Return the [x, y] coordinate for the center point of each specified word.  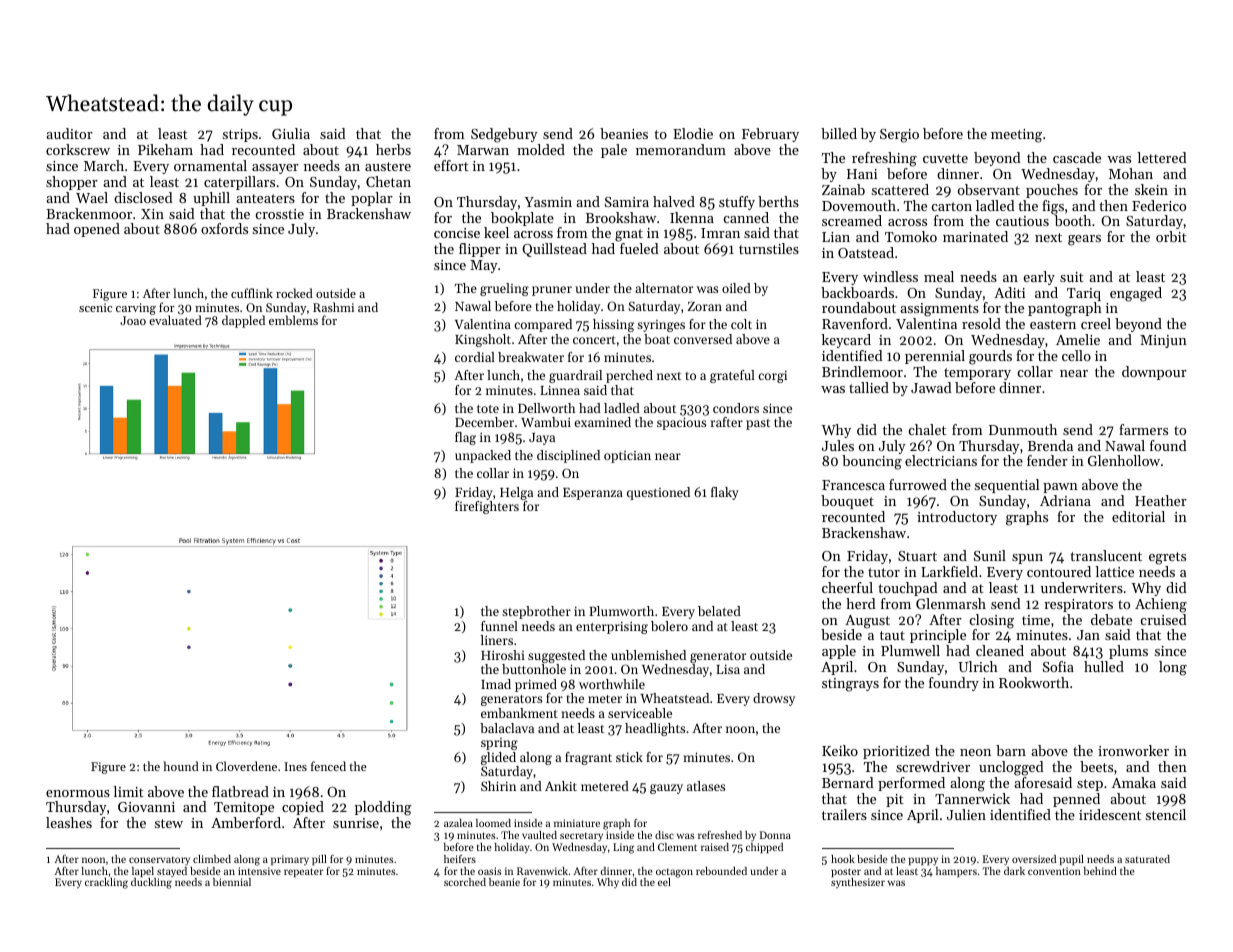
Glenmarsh [951, 603]
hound [181, 766]
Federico [1159, 205]
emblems [293, 320]
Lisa [728, 669]
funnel [499, 626]
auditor [69, 133]
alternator [664, 288]
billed [839, 133]
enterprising [612, 628]
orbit [1171, 236]
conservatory [159, 861]
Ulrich [978, 666]
